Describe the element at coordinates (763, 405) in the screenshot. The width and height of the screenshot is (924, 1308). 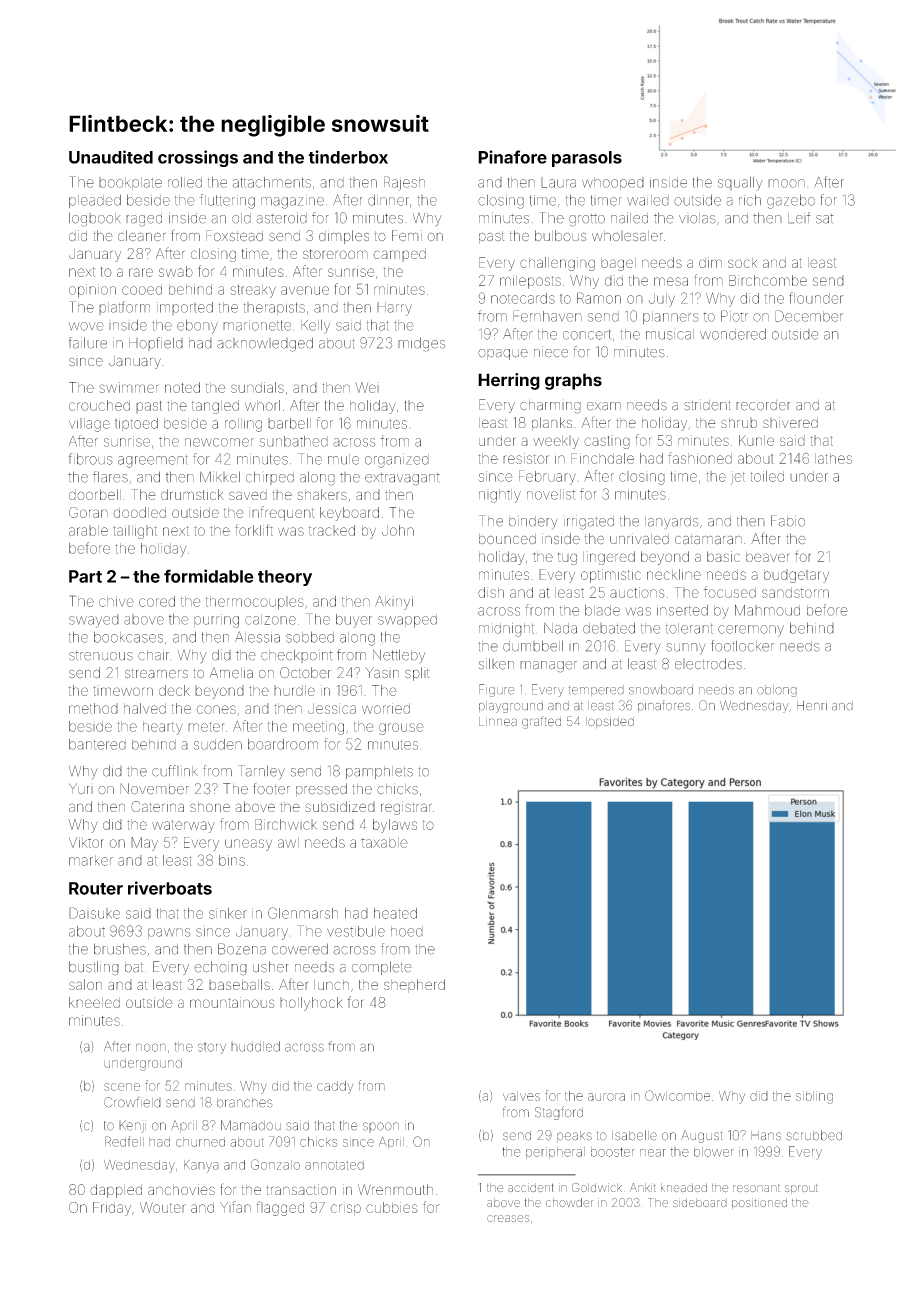
I see `recorder` at that location.
